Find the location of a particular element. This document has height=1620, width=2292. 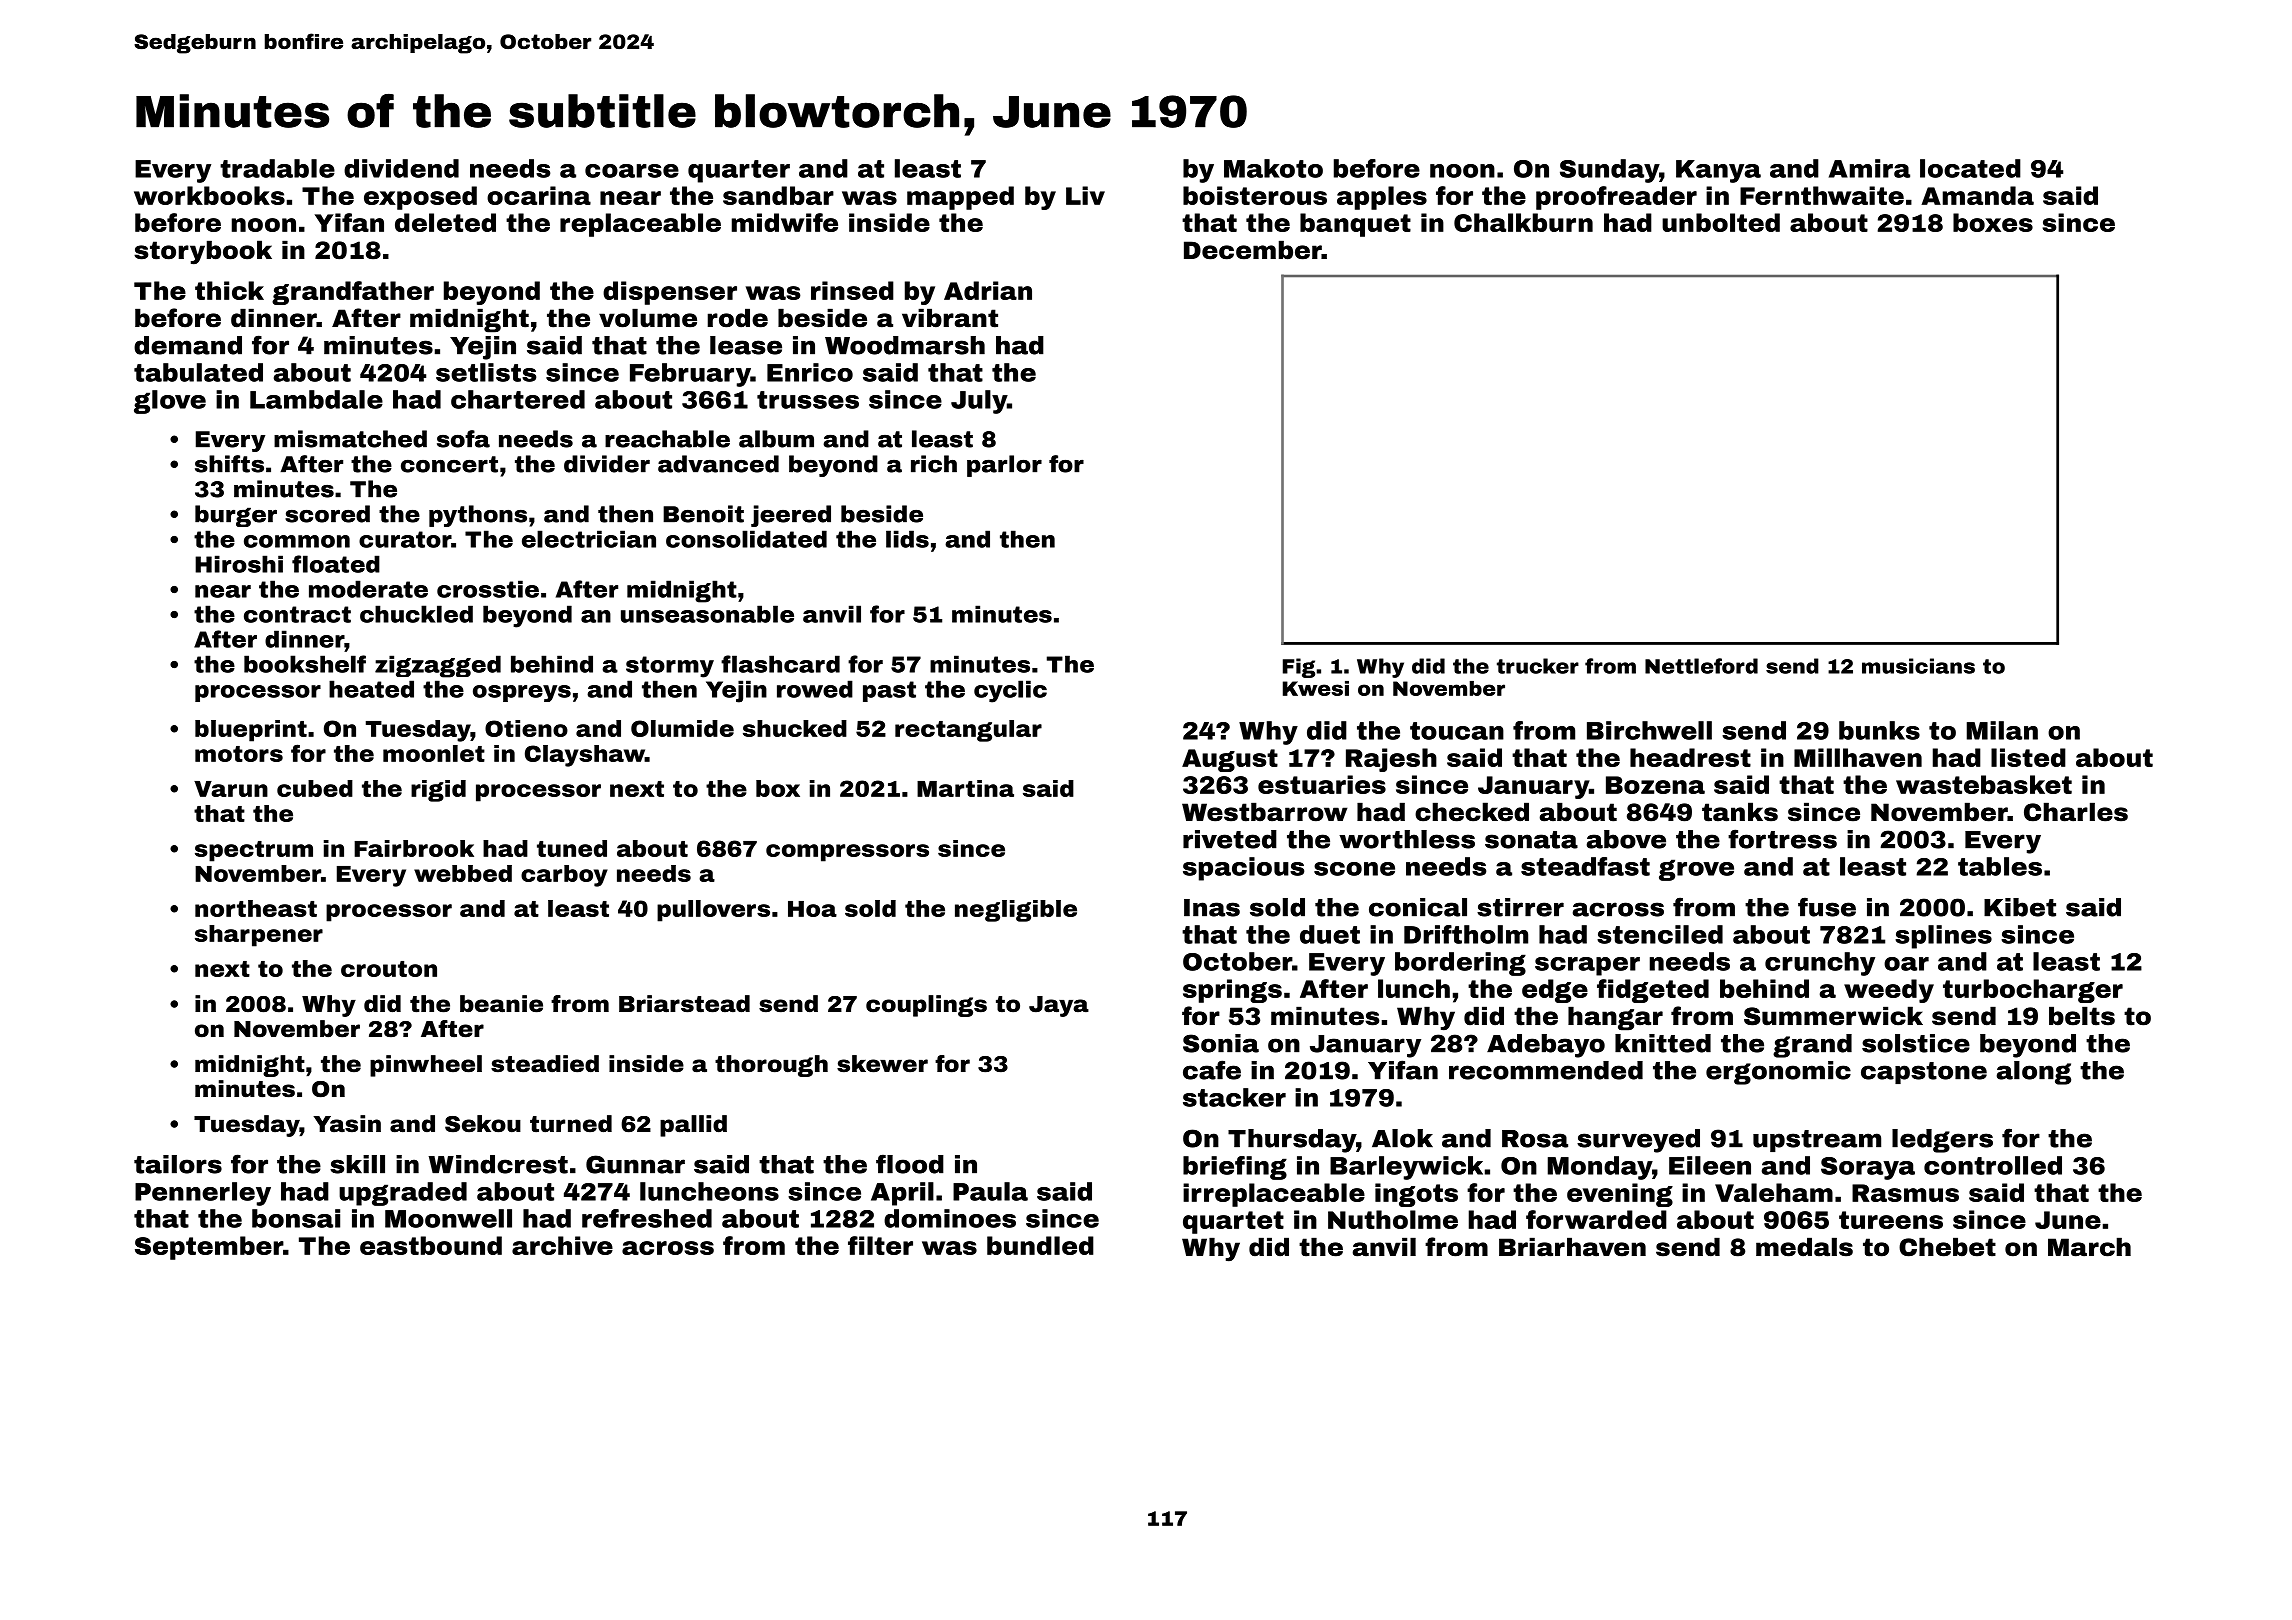

Varun is located at coordinates (231, 789).
